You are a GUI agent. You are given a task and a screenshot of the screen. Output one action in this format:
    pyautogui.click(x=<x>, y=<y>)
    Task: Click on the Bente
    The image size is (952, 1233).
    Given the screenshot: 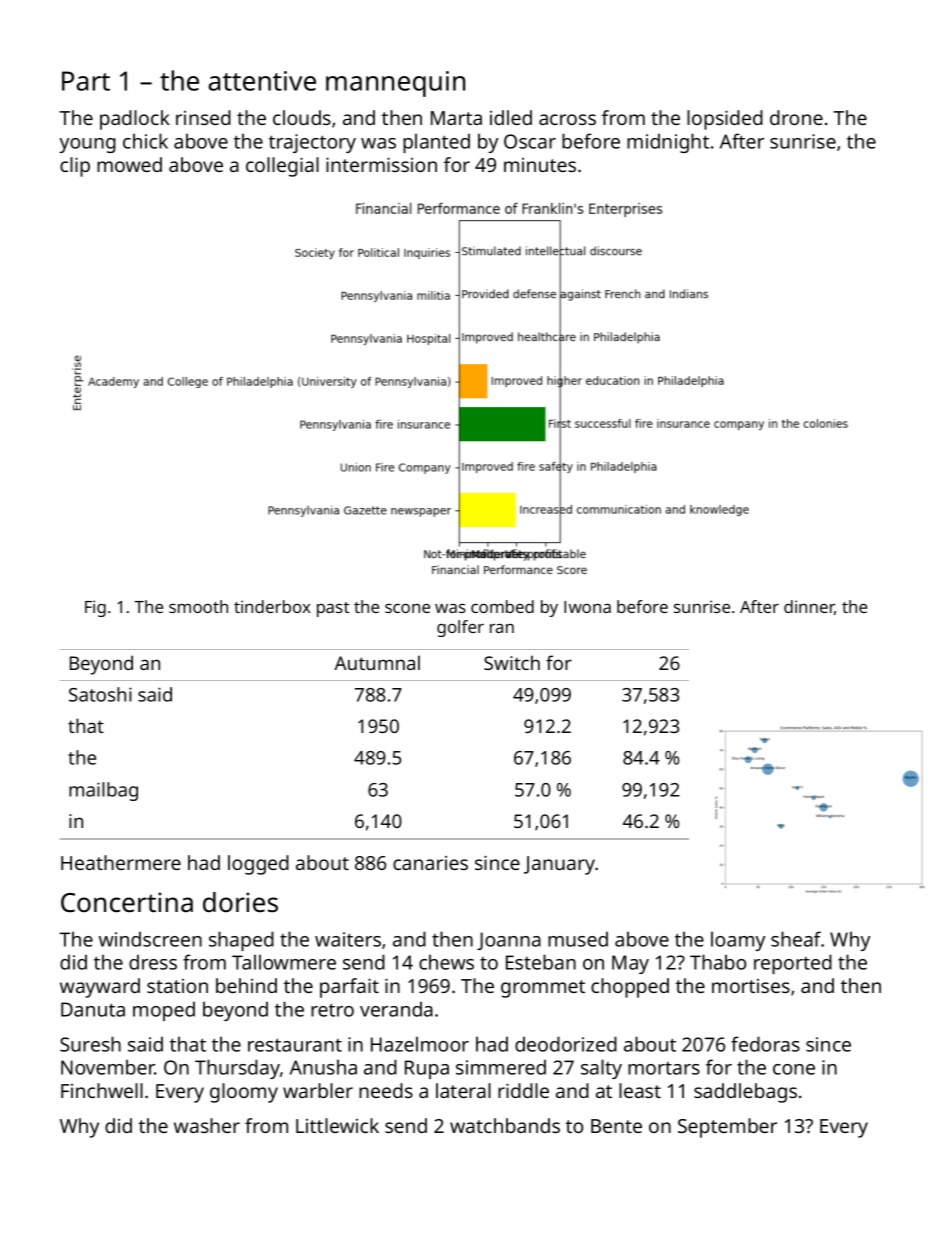 What is the action you would take?
    pyautogui.click(x=616, y=1126)
